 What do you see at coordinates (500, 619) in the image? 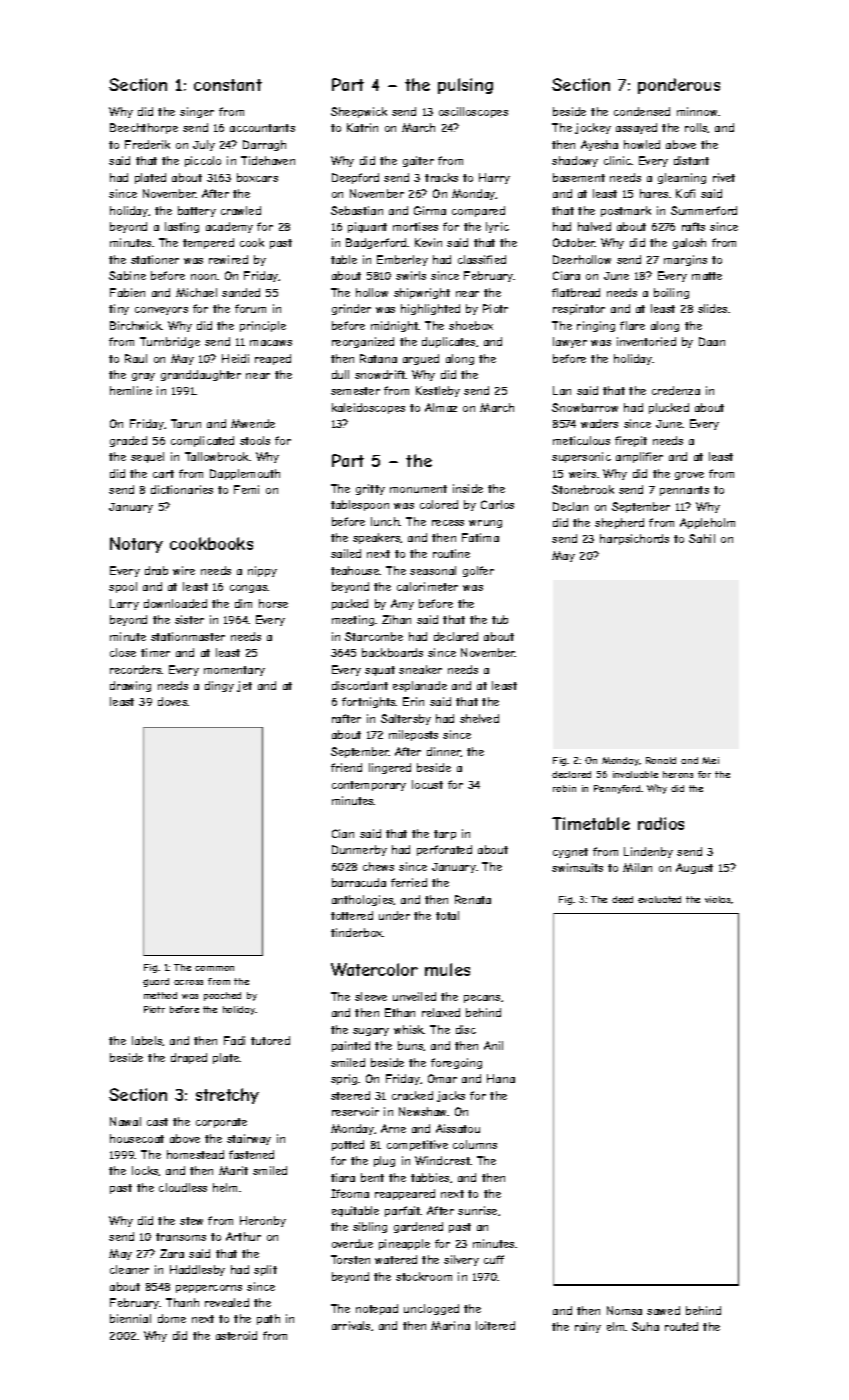
I see `tub` at bounding box center [500, 619].
